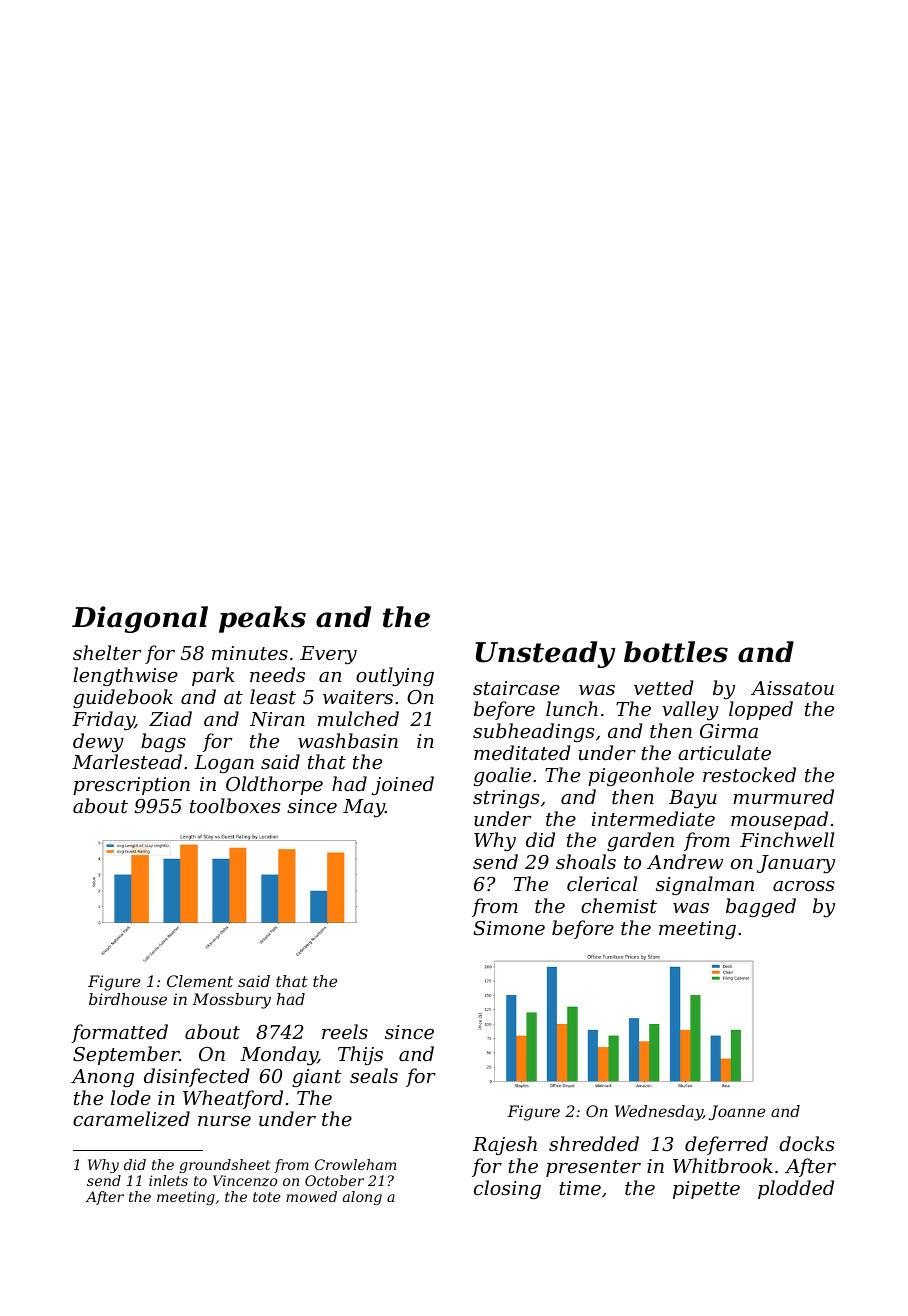 The height and width of the screenshot is (1316, 908). What do you see at coordinates (262, 619) in the screenshot?
I see `peaks` at bounding box center [262, 619].
